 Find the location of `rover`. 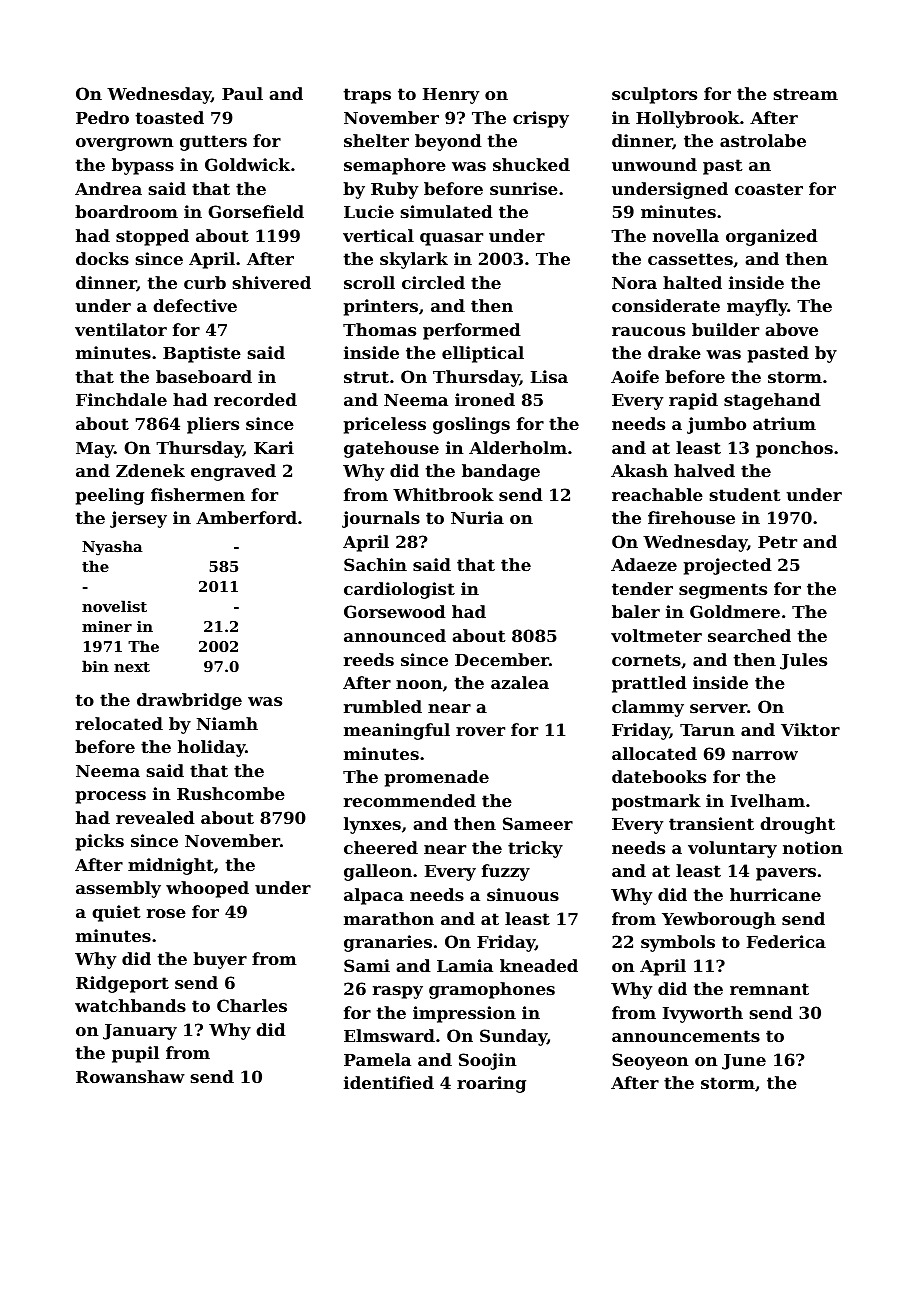

rover is located at coordinates (480, 731).
